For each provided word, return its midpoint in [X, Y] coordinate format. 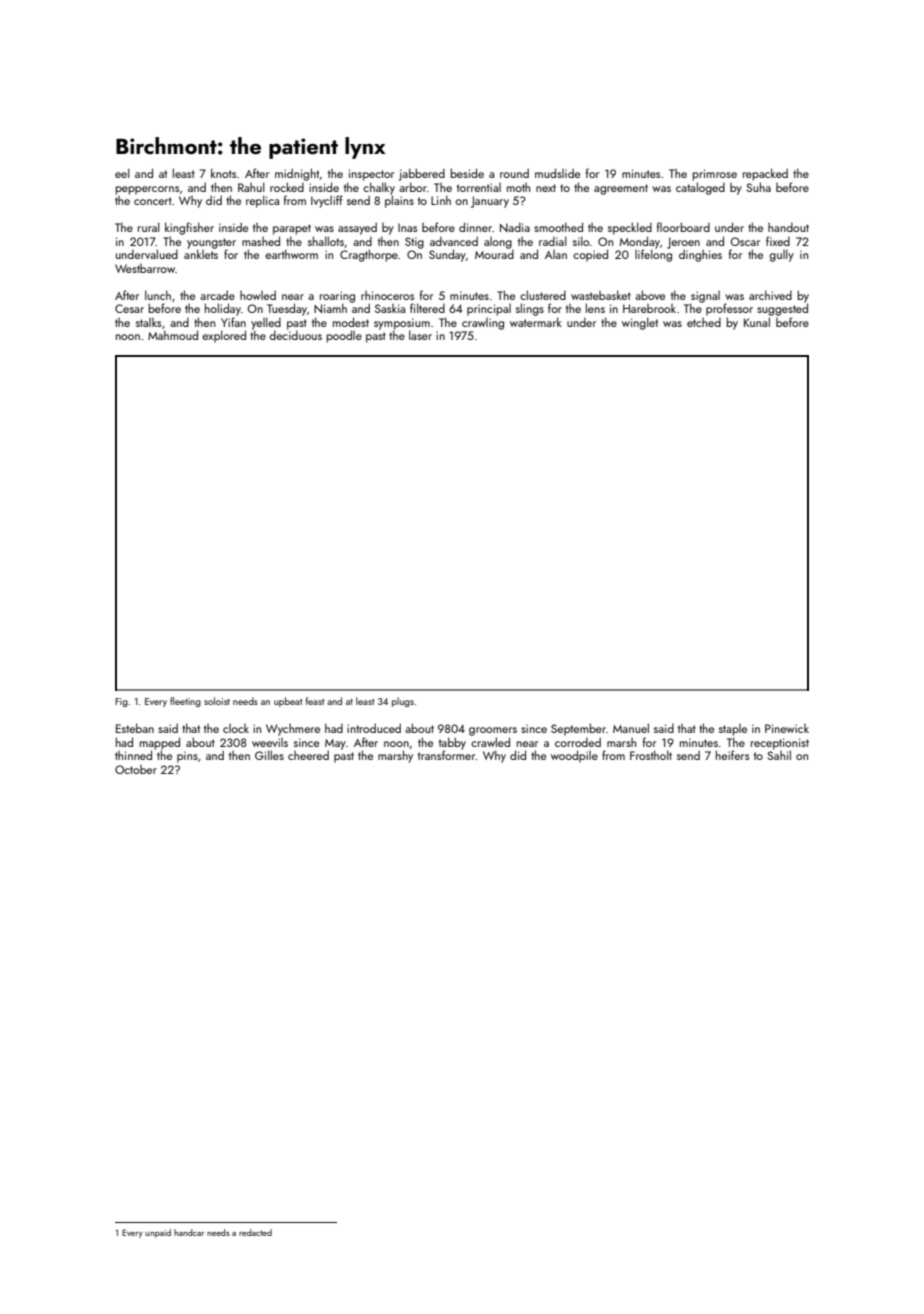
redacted [255, 1232]
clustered [543, 295]
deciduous [295, 335]
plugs [403, 702]
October [136, 769]
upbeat [288, 702]
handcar [189, 1232]
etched [704, 322]
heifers [732, 755]
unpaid [158, 1233]
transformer [446, 755]
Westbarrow [145, 268]
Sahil [779, 755]
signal [705, 297]
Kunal [757, 322]
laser [420, 335]
